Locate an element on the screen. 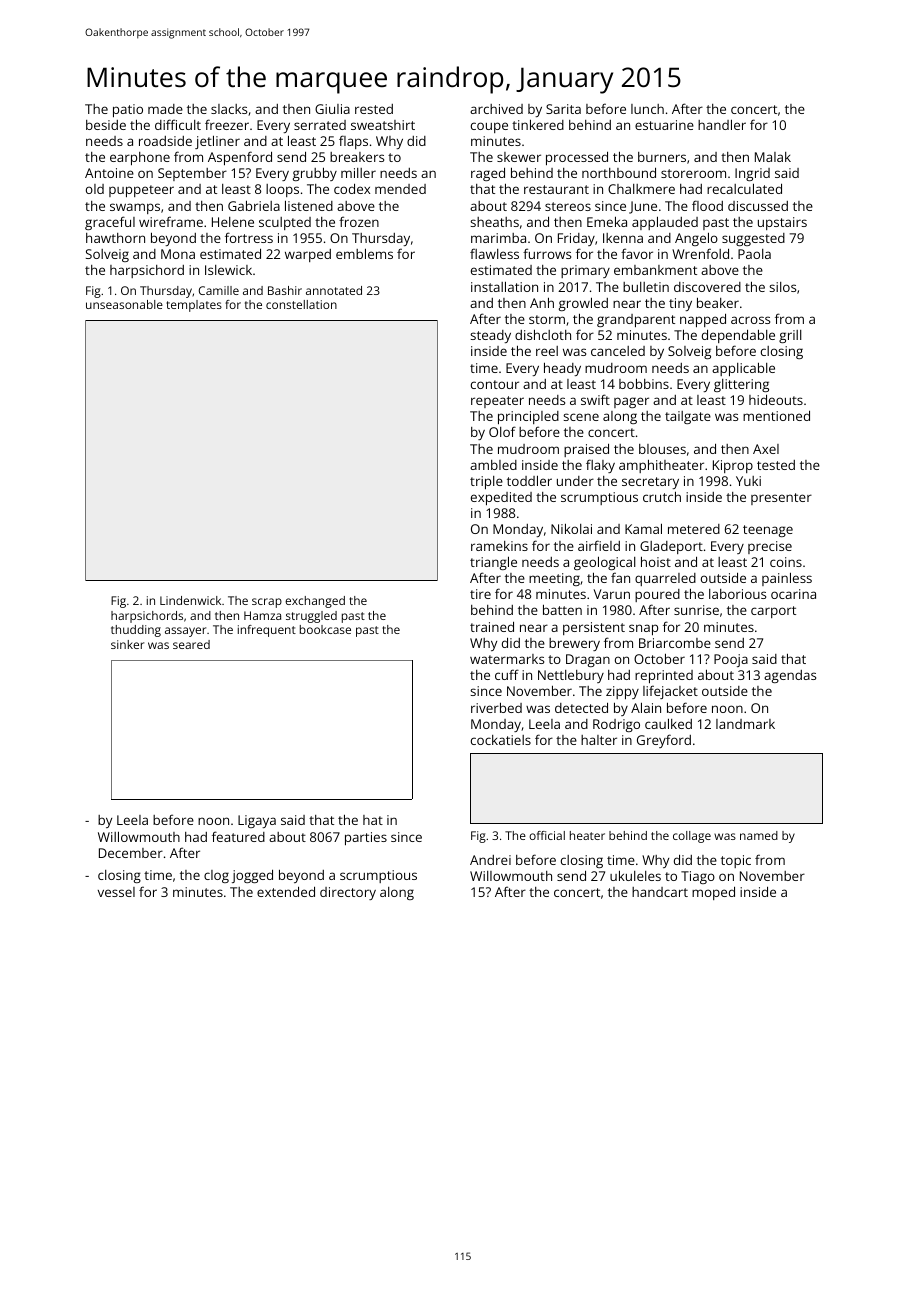  official is located at coordinates (547, 835).
